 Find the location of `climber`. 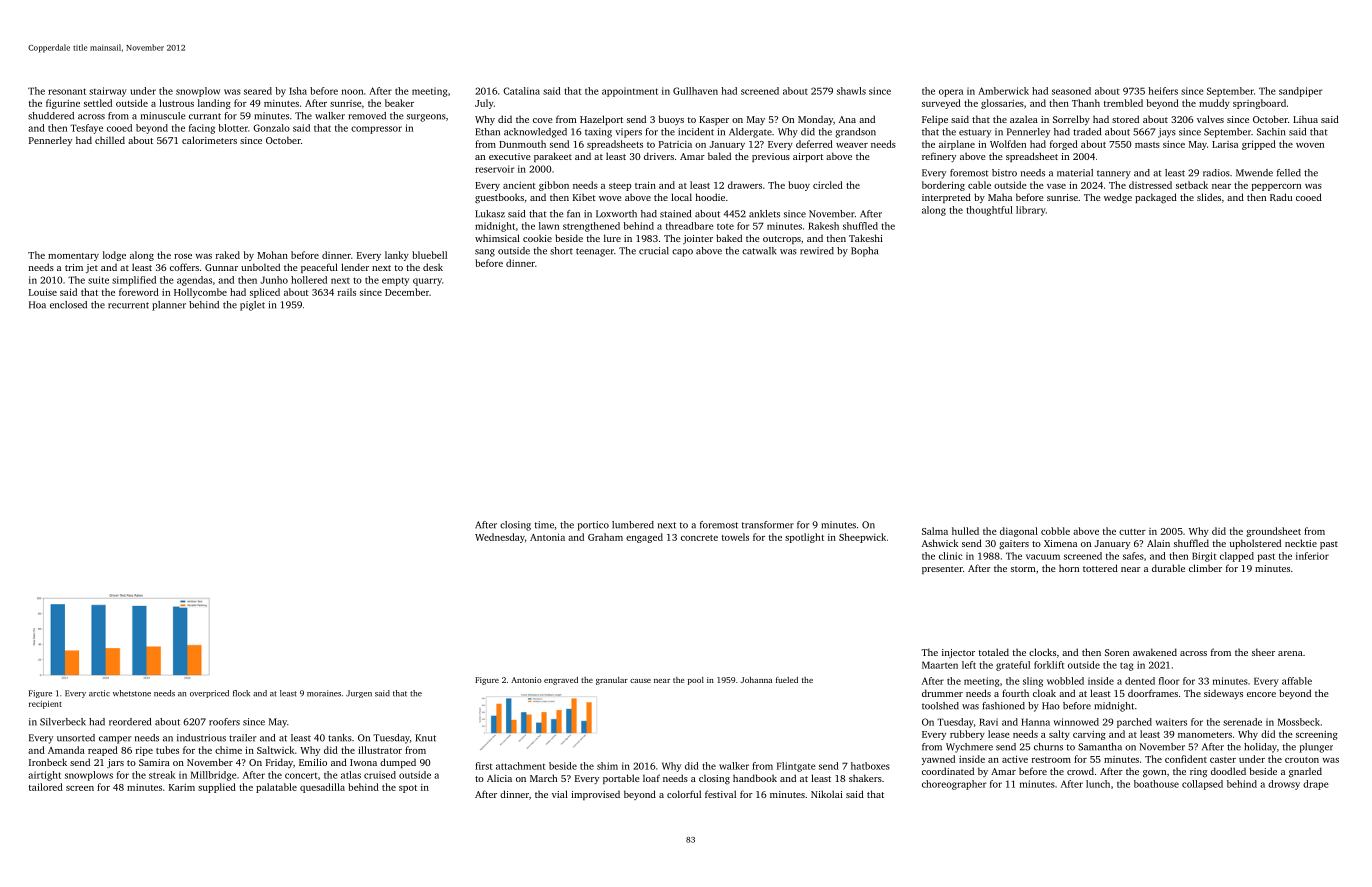

climber is located at coordinates (1205, 568).
